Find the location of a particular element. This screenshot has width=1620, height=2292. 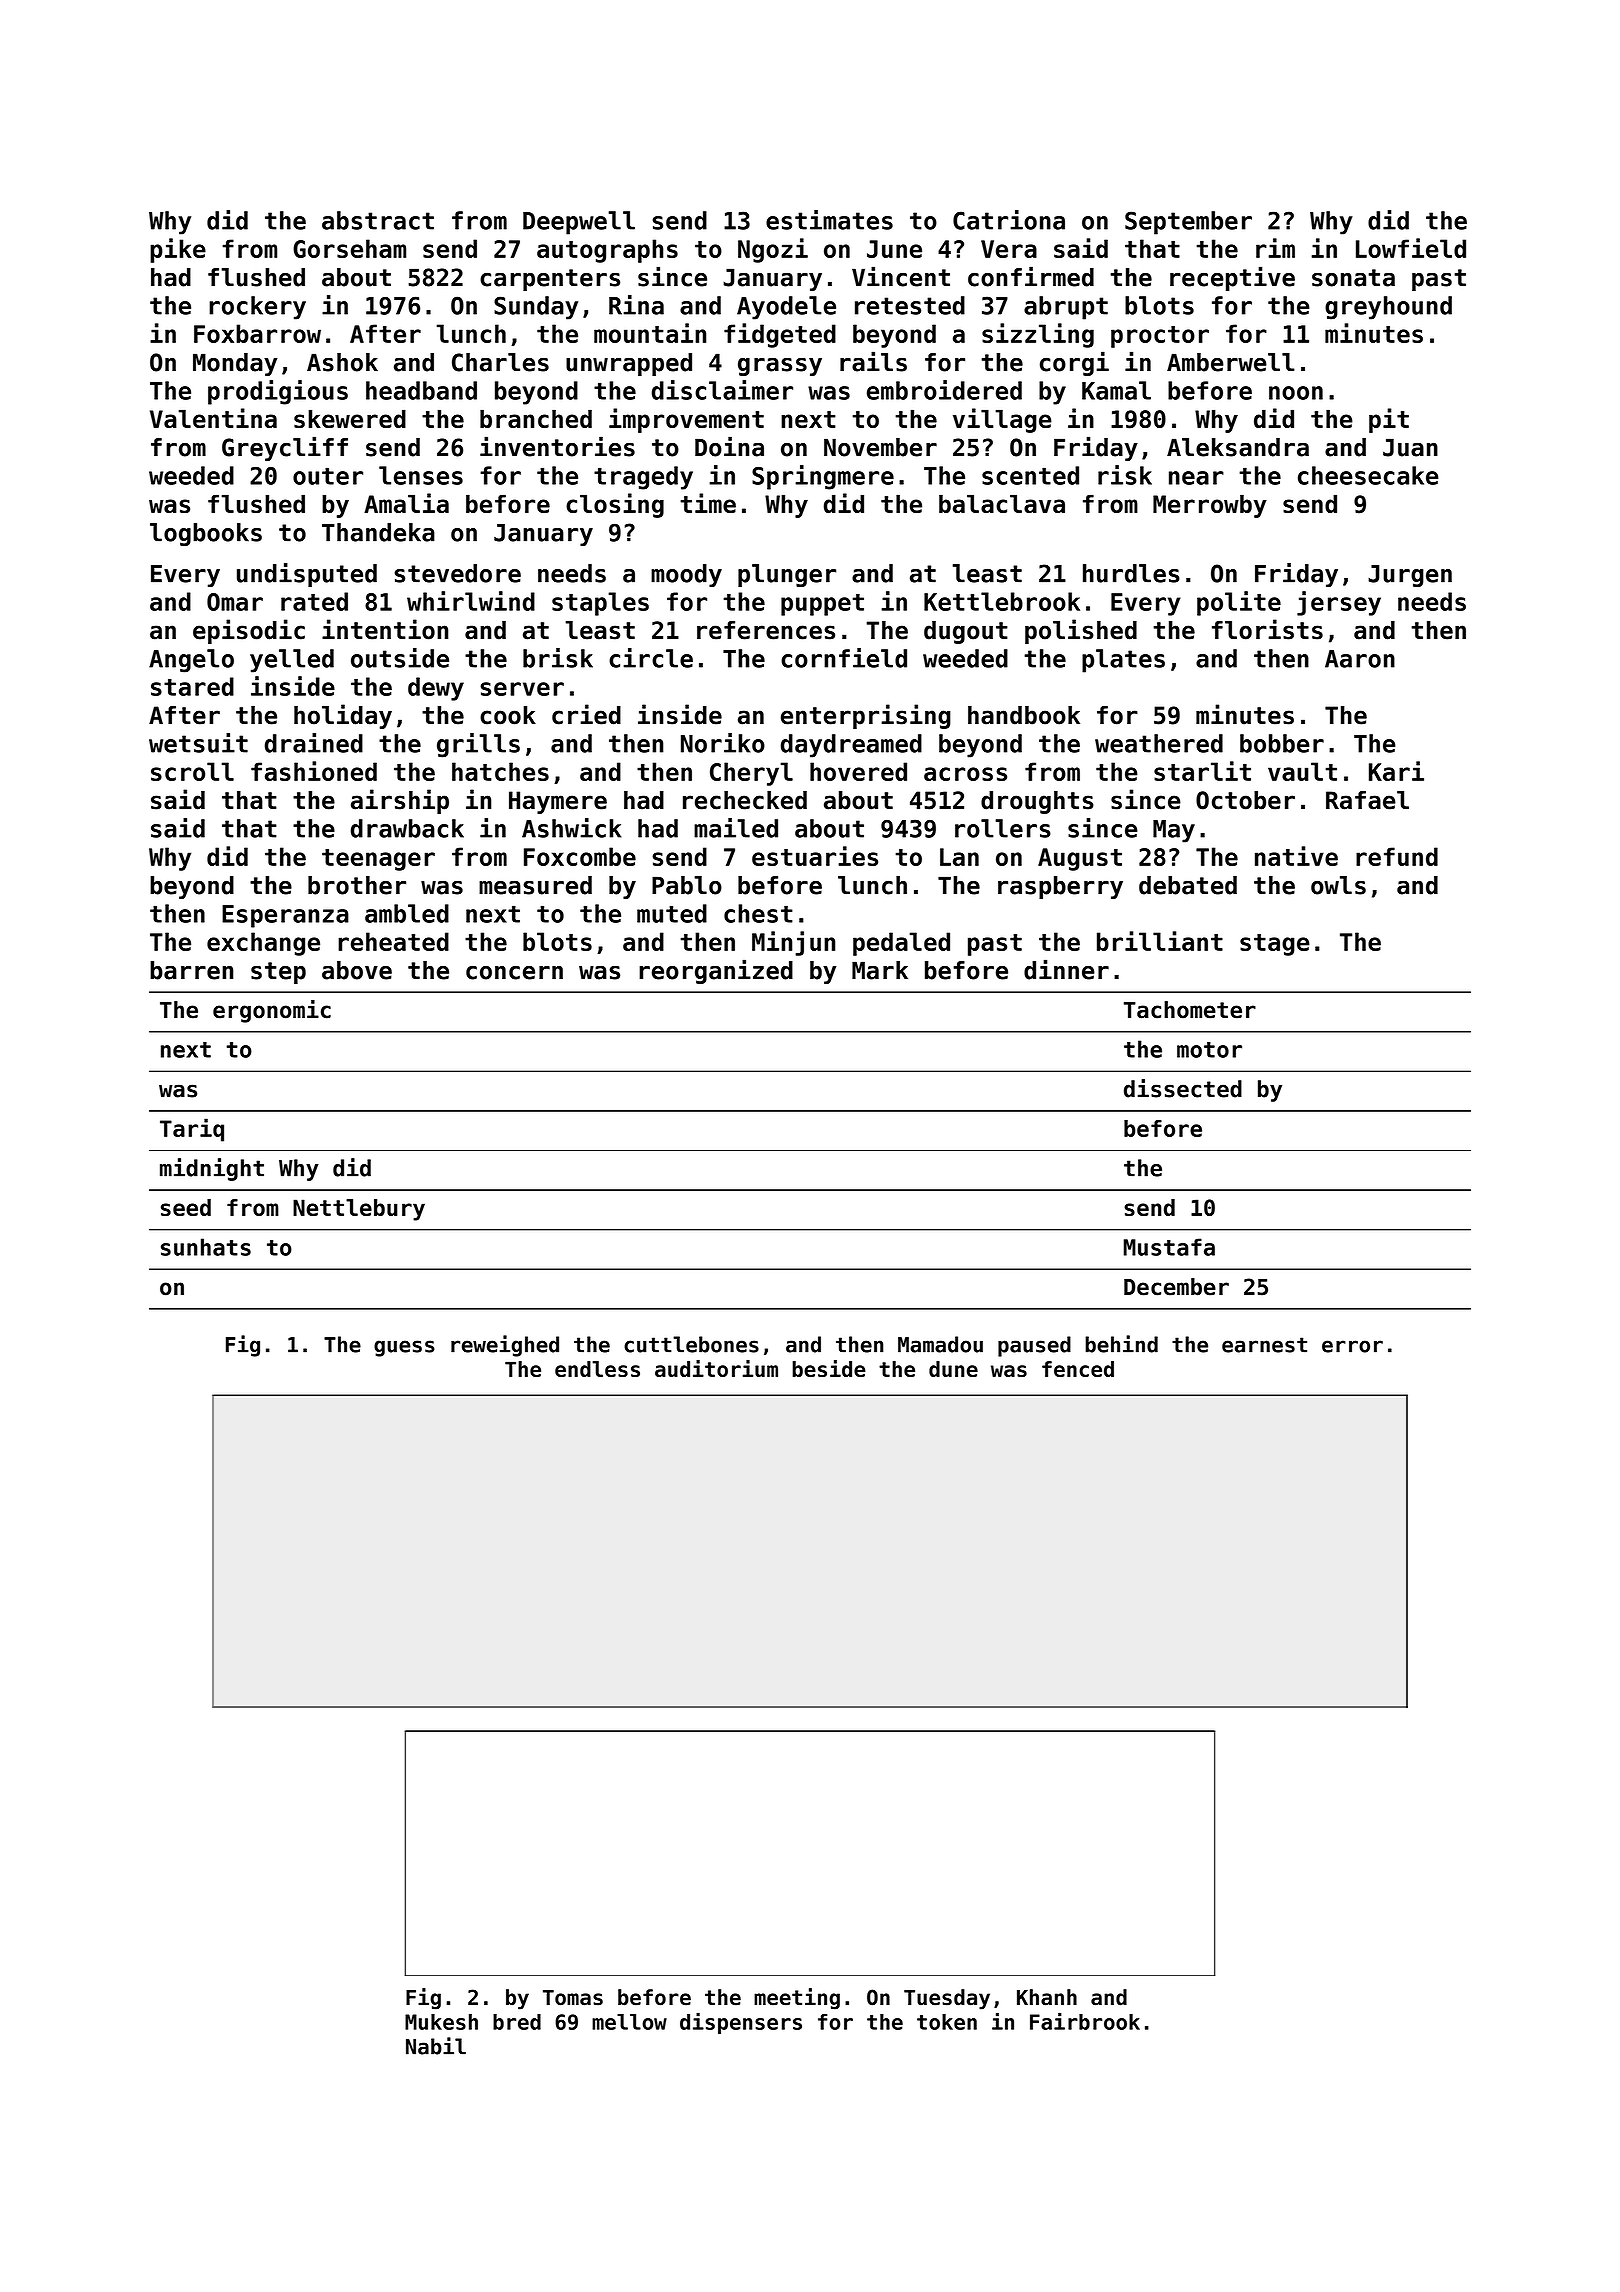

September is located at coordinates (1188, 223).
